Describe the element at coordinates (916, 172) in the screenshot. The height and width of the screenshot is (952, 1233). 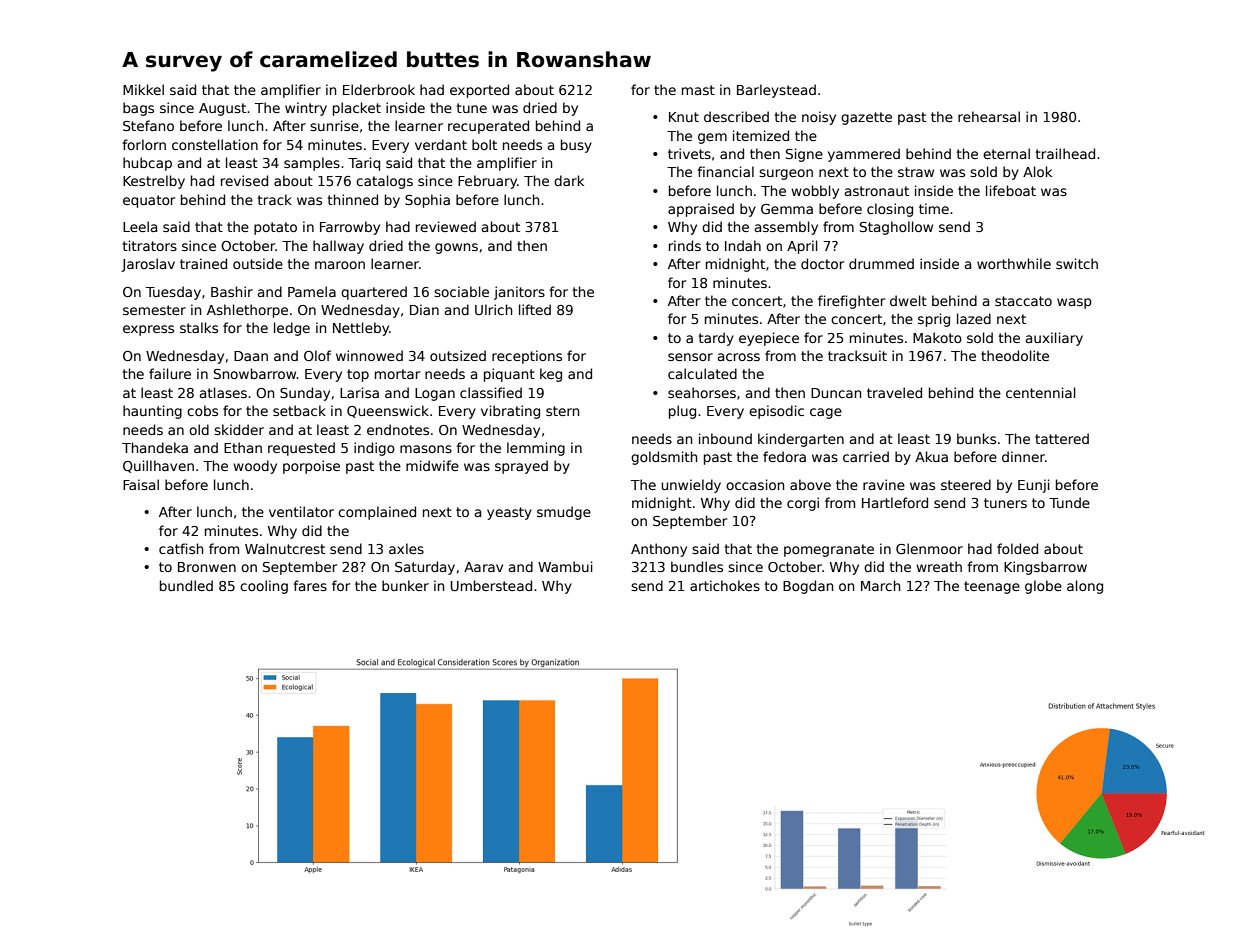
I see `straw` at that location.
